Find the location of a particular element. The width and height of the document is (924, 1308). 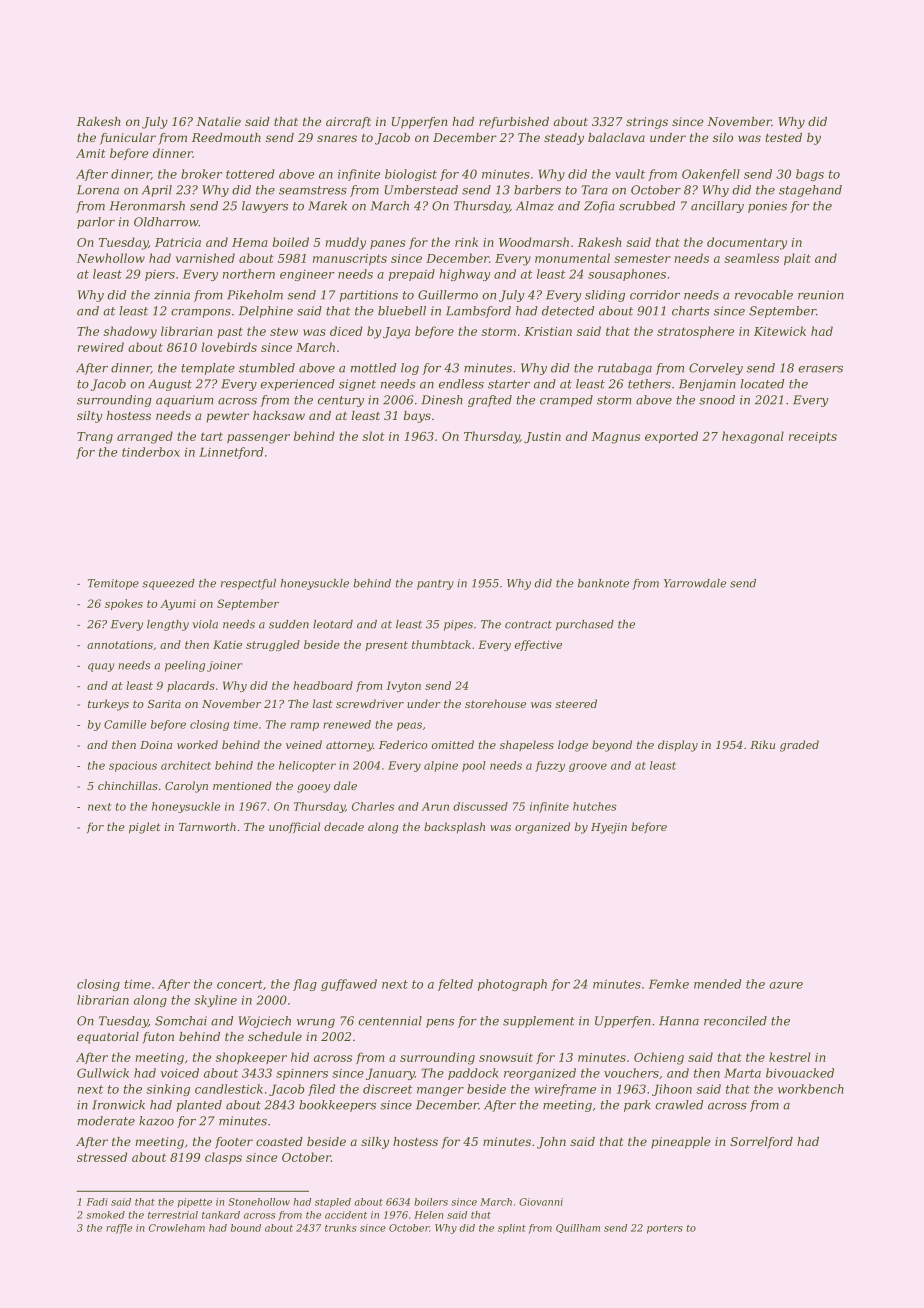

boilers is located at coordinates (431, 1202).
